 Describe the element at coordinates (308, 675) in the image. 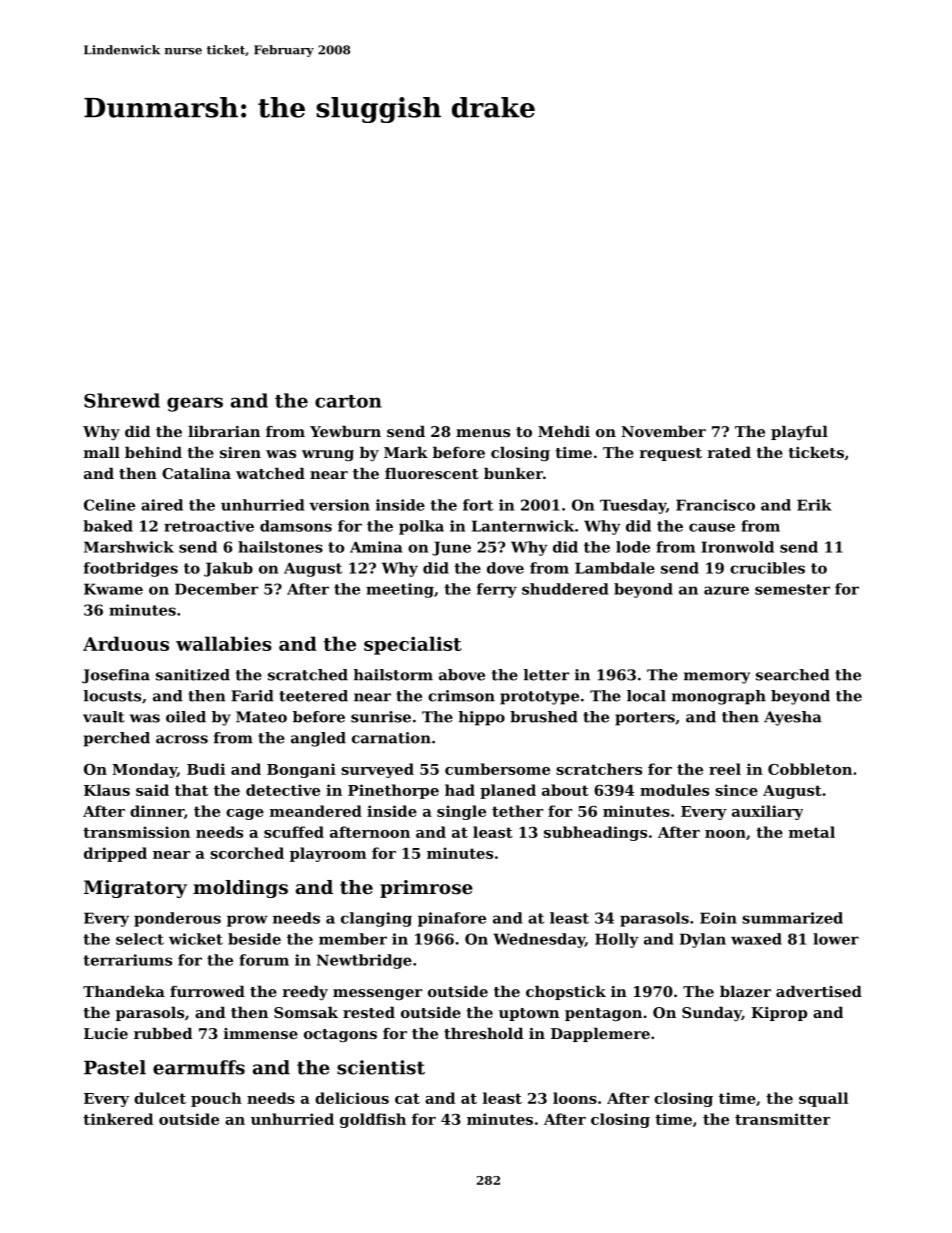

I see `scratched` at that location.
